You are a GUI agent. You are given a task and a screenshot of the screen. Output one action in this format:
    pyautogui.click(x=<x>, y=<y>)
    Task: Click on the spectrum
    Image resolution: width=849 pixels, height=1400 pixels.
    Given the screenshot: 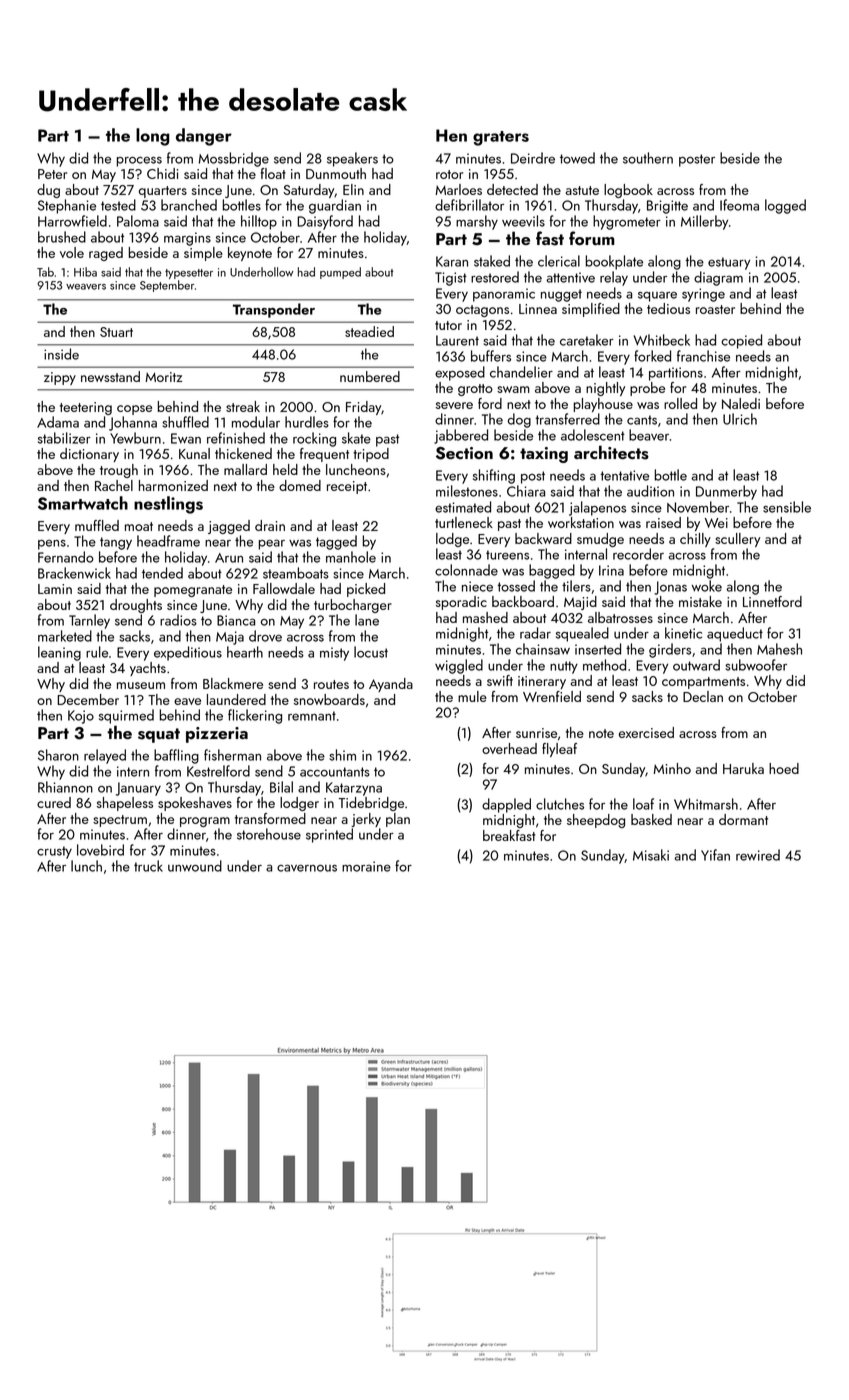 What is the action you would take?
    pyautogui.click(x=120, y=821)
